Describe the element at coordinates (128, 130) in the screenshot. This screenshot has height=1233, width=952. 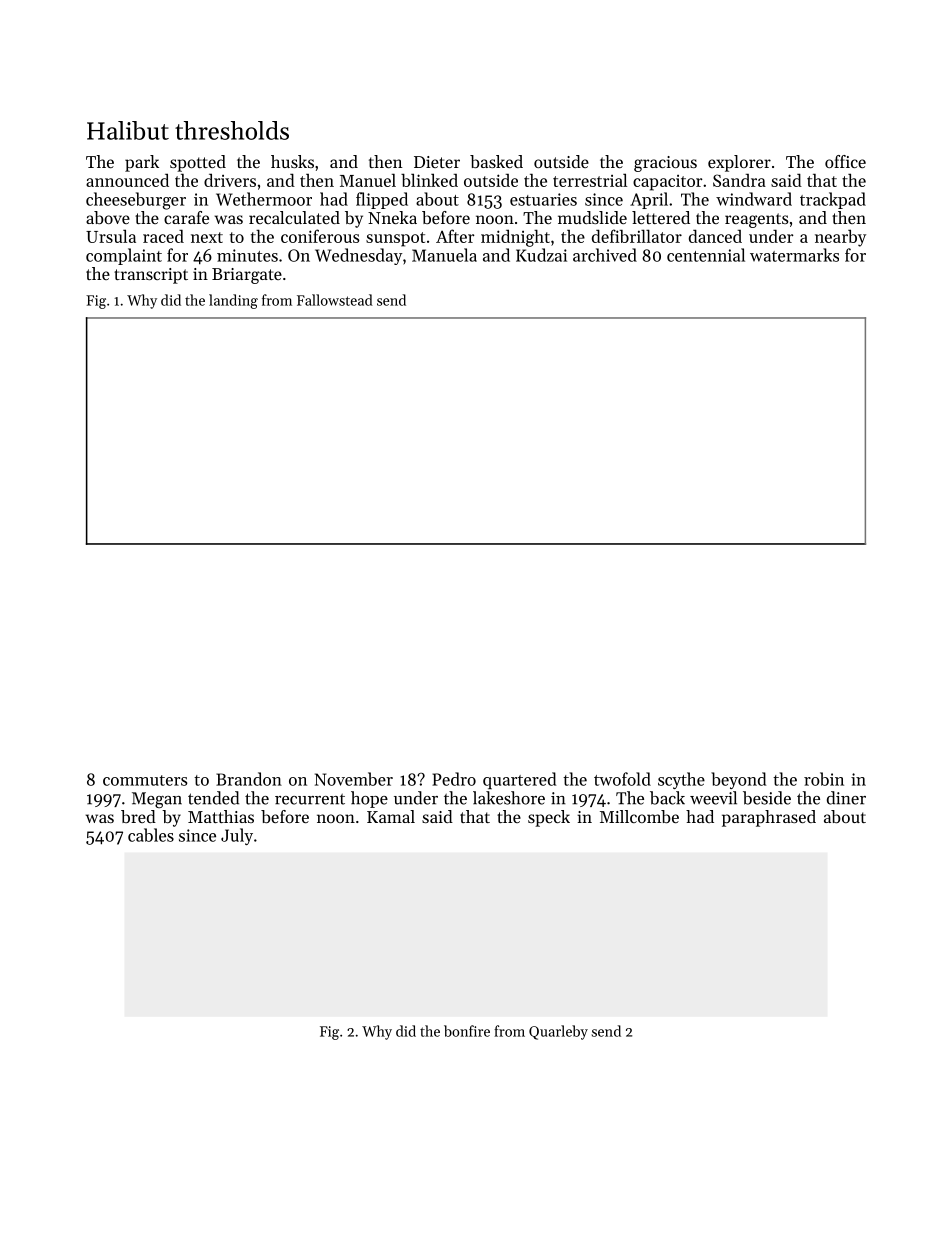
I see `Halibut` at that location.
